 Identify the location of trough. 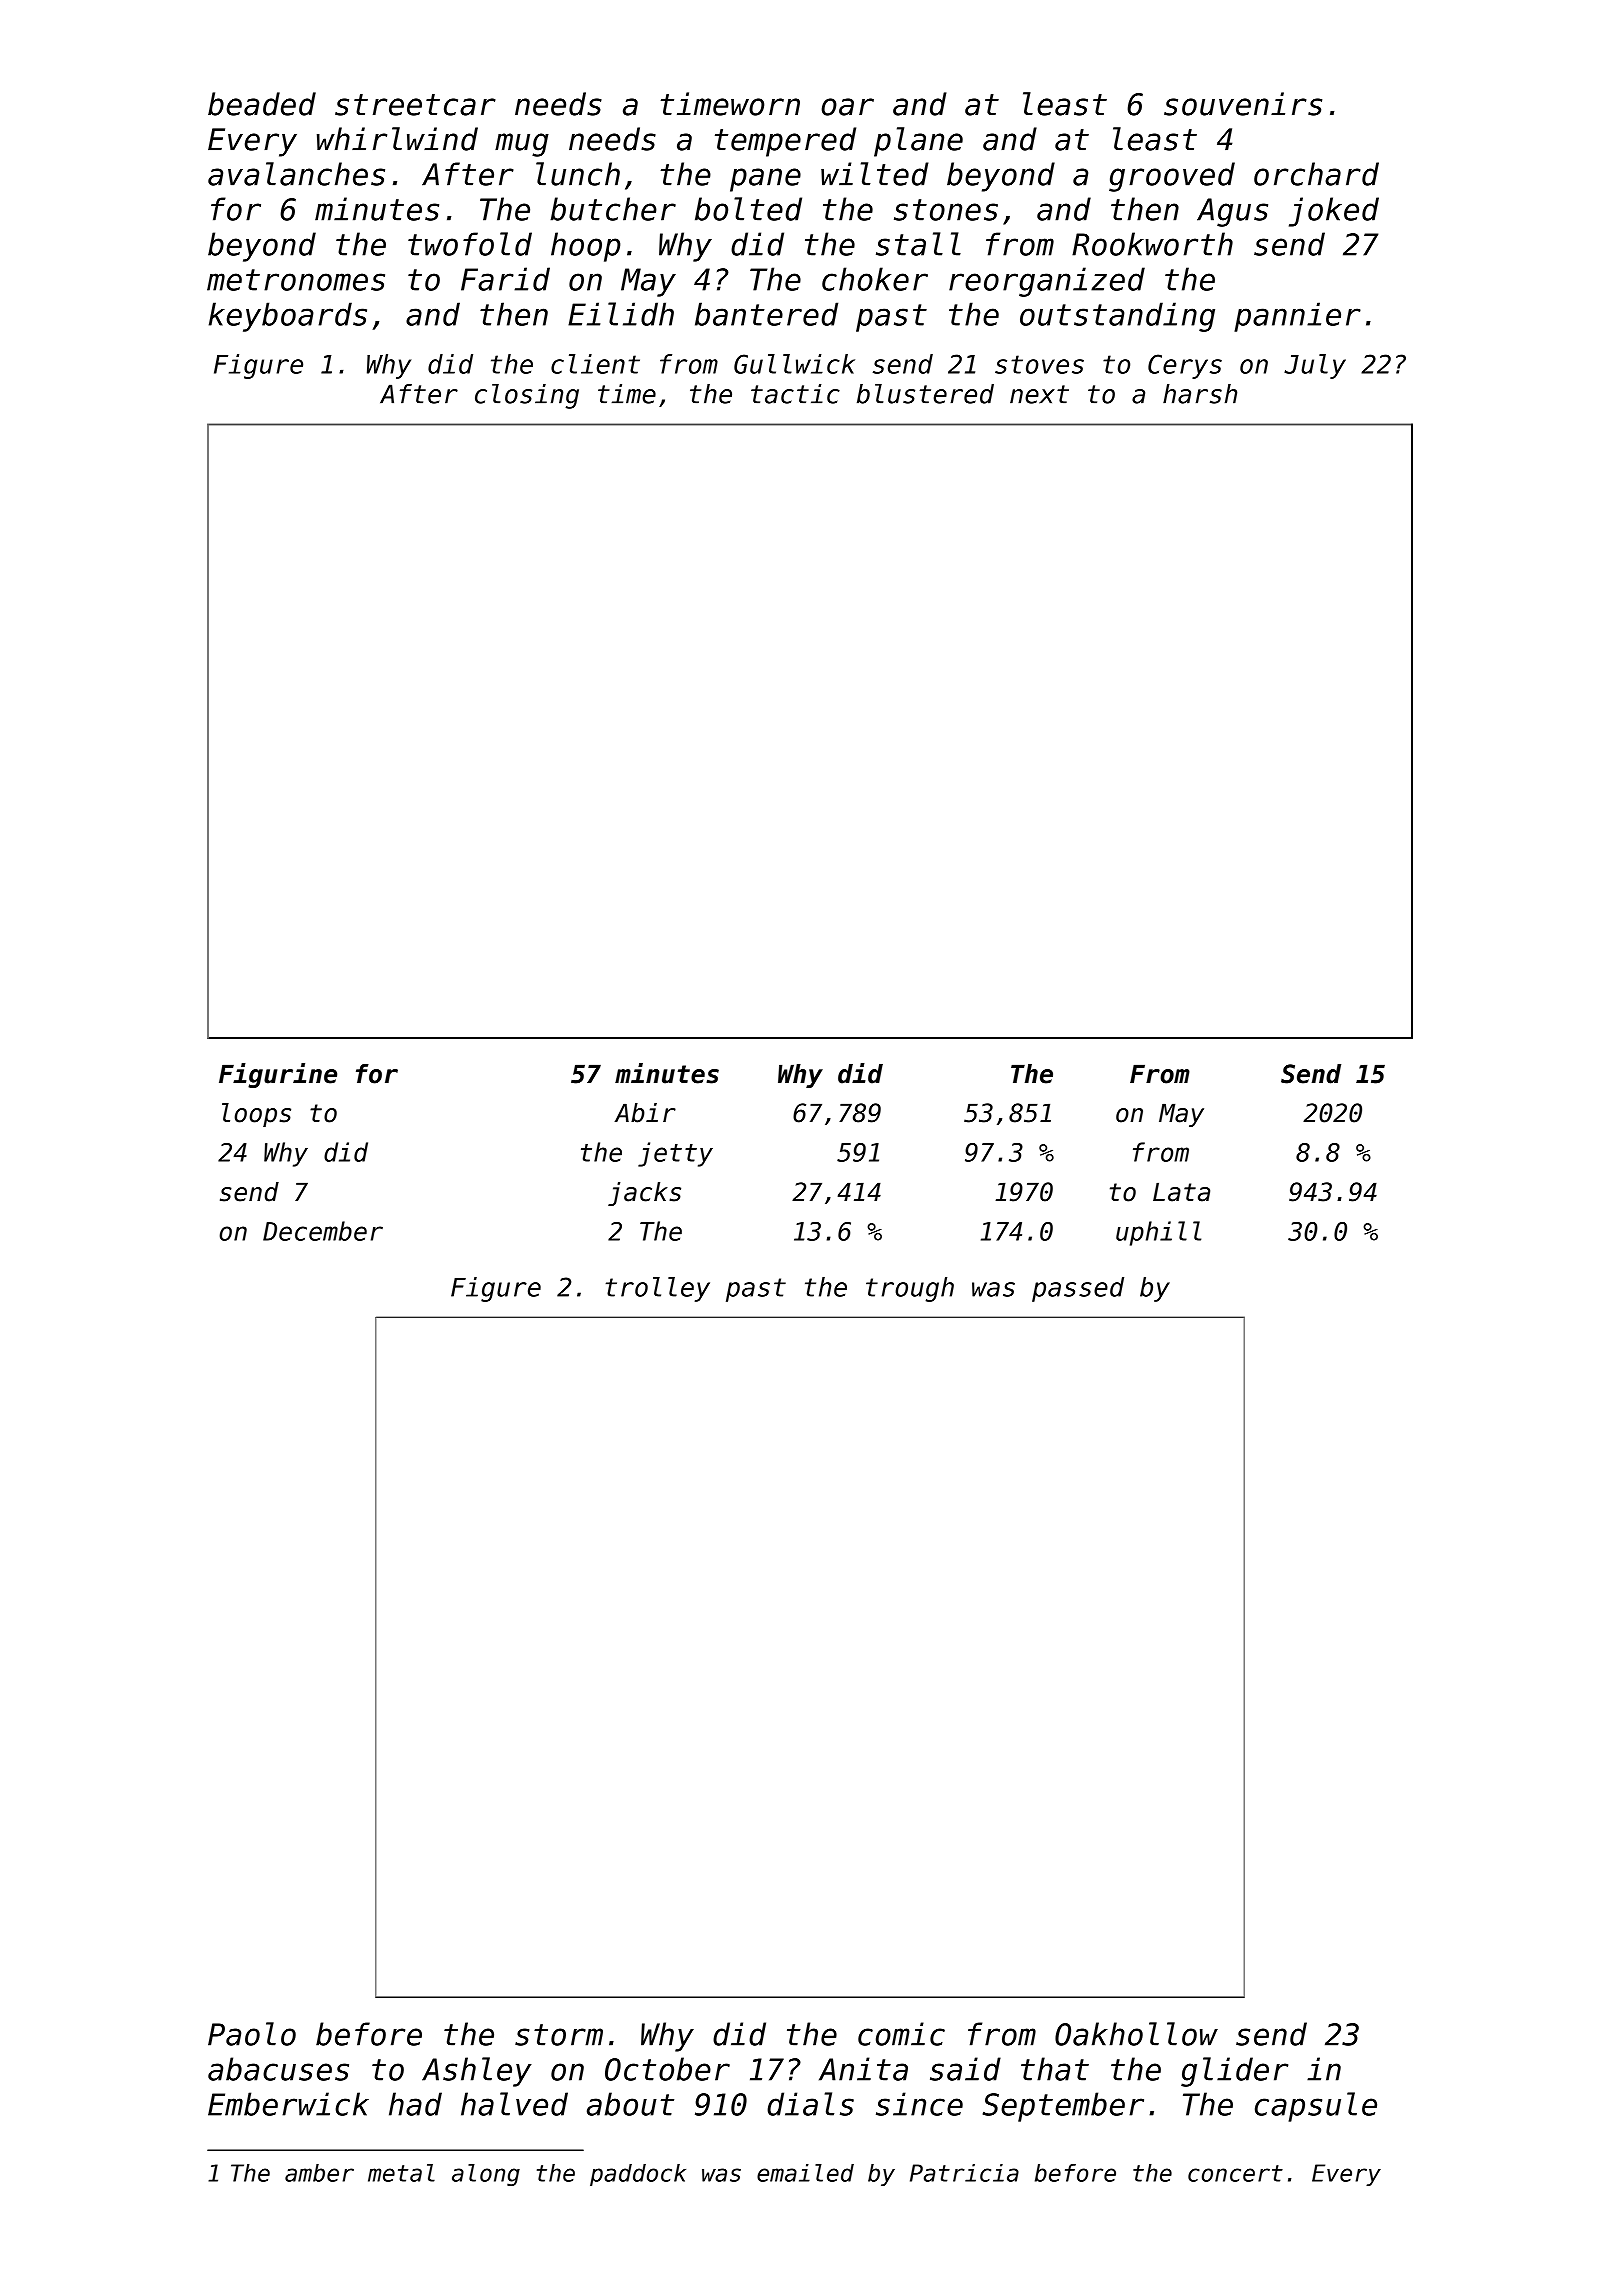
(910, 1289).
